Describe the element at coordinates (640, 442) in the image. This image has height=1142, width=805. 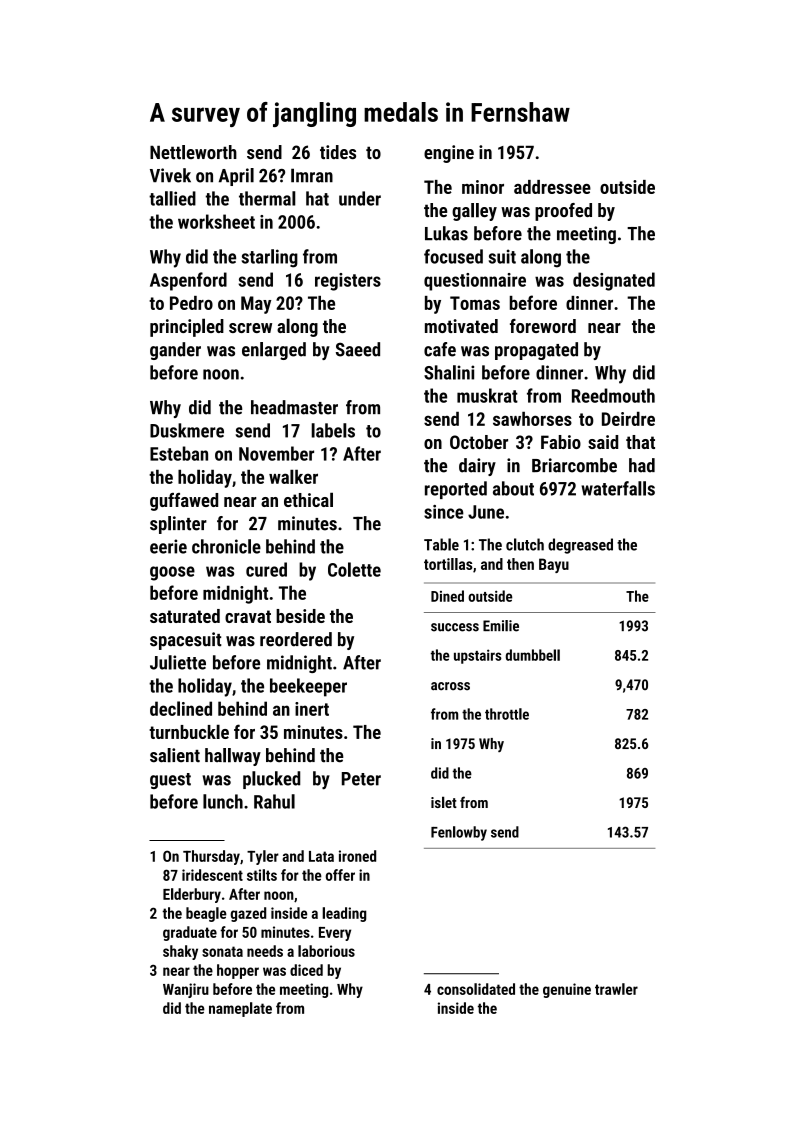
I see `that` at that location.
